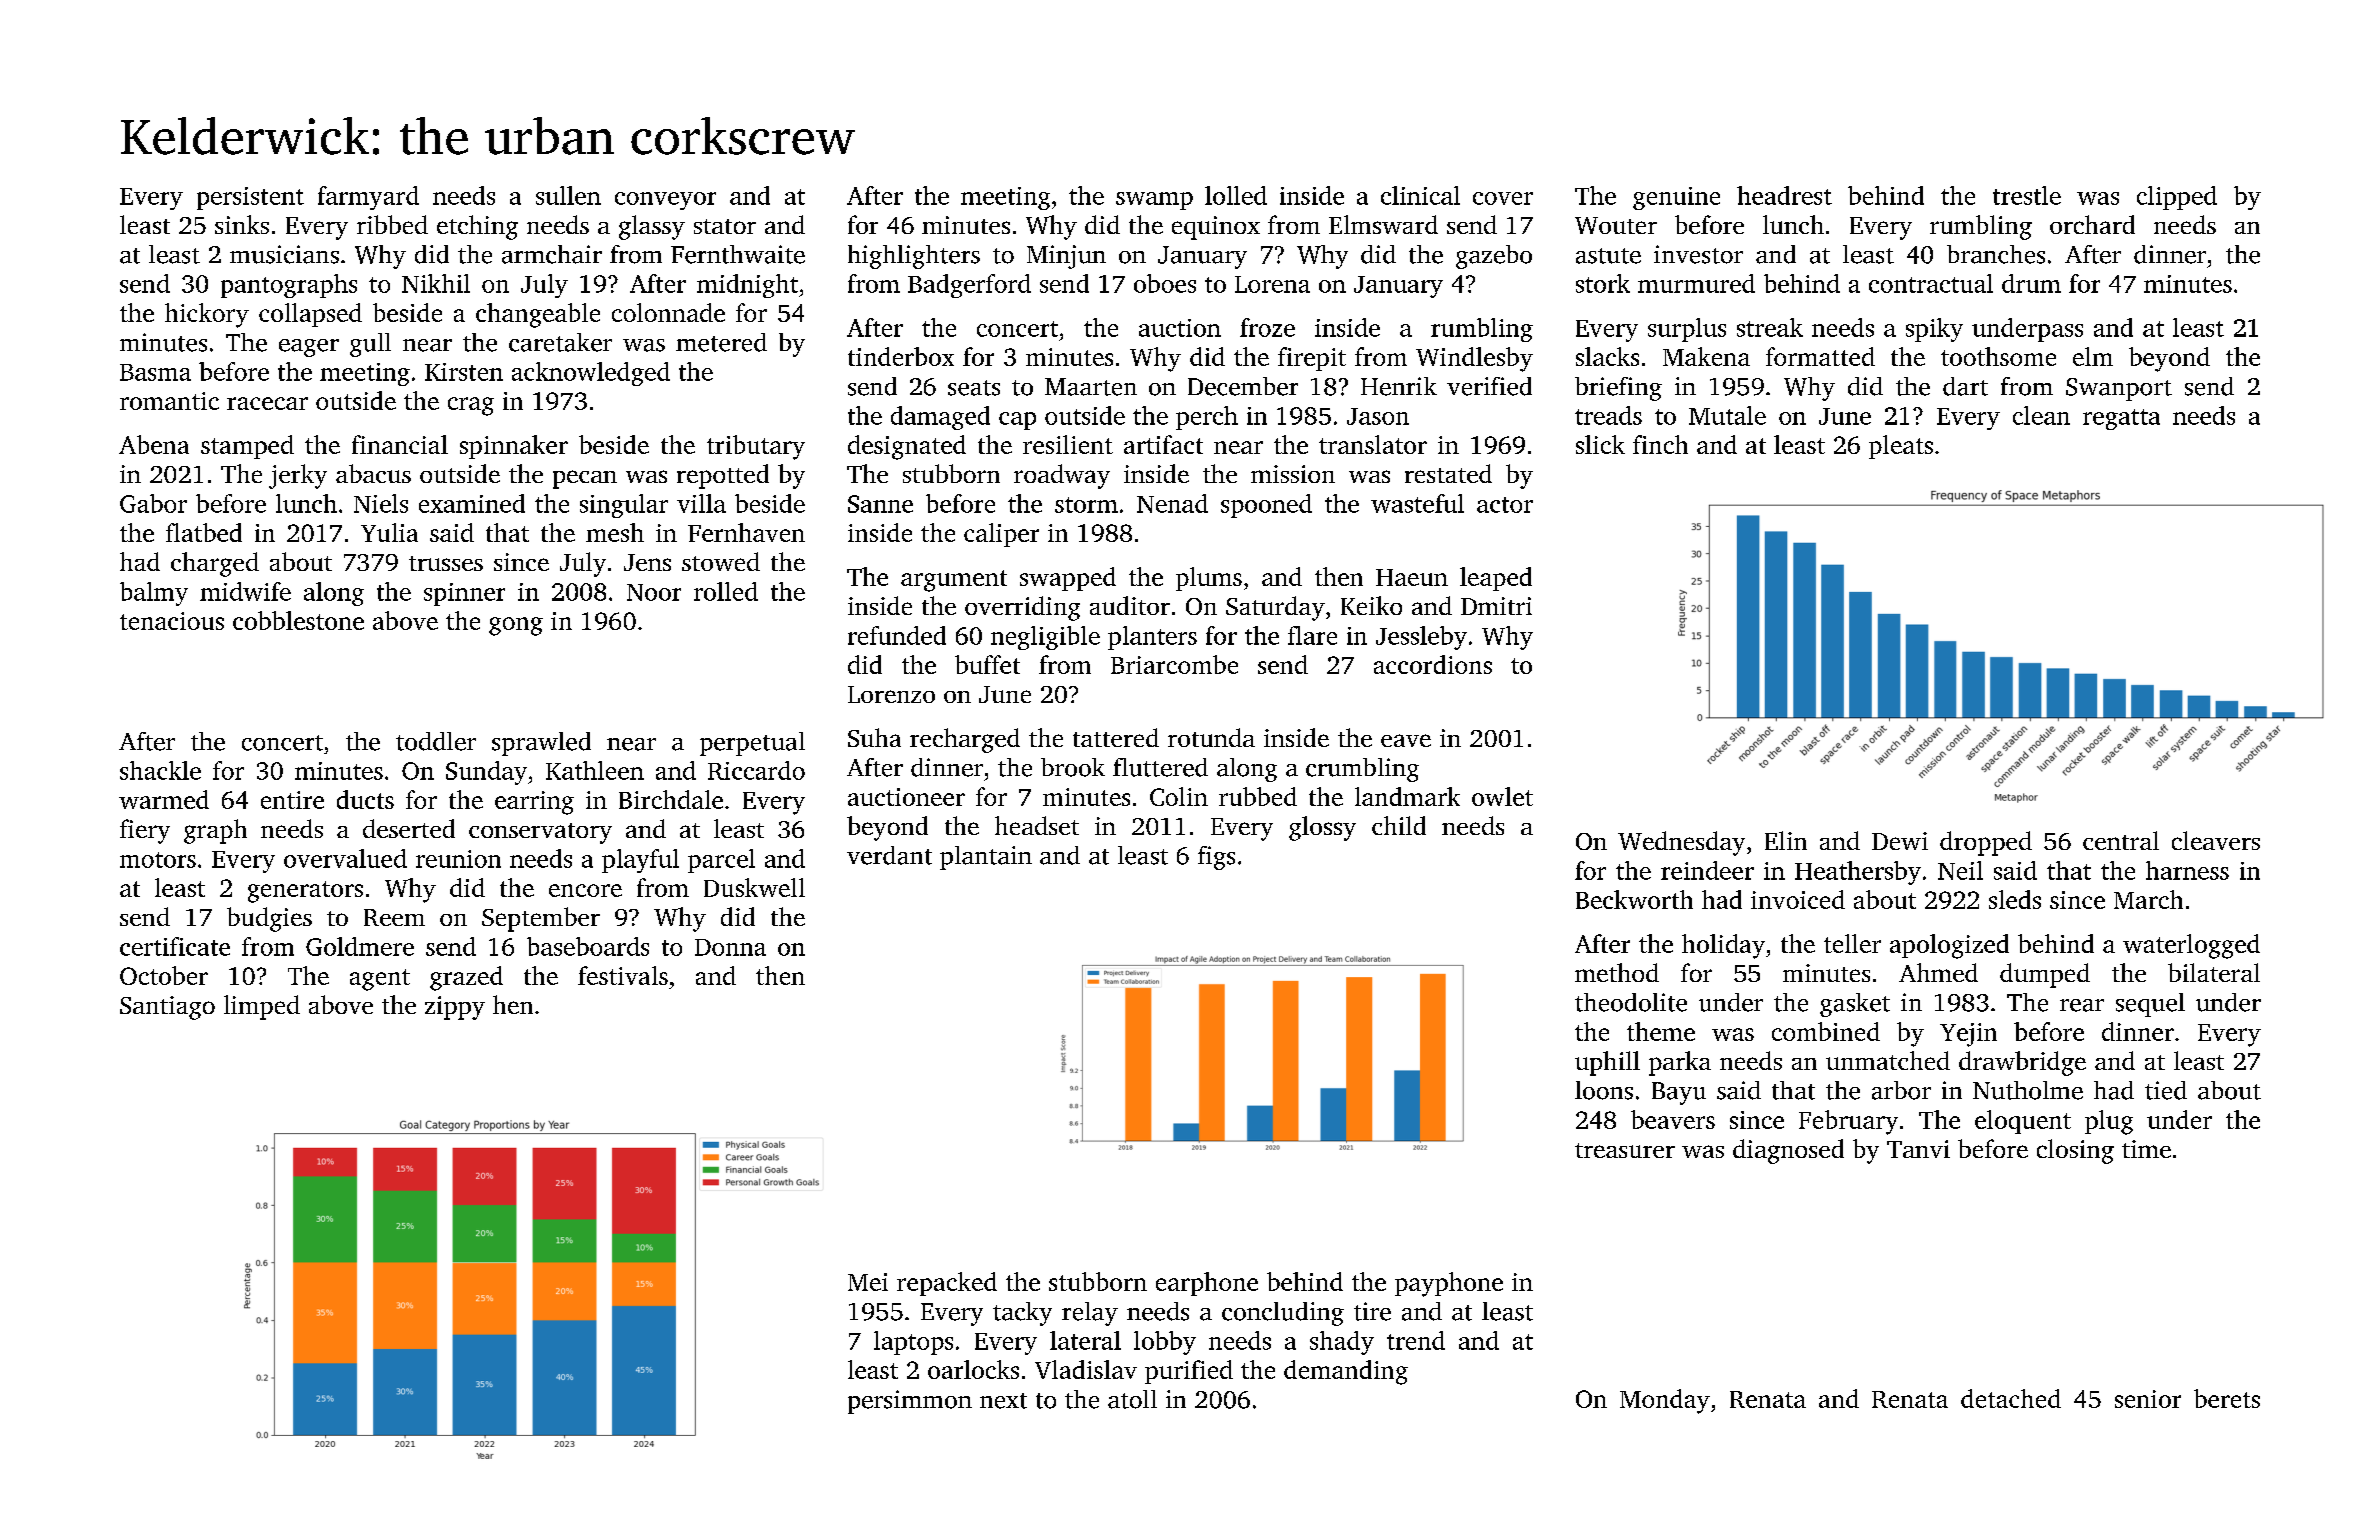 The image size is (2380, 1540). Describe the element at coordinates (1696, 283) in the document. I see `murmured` at that location.
